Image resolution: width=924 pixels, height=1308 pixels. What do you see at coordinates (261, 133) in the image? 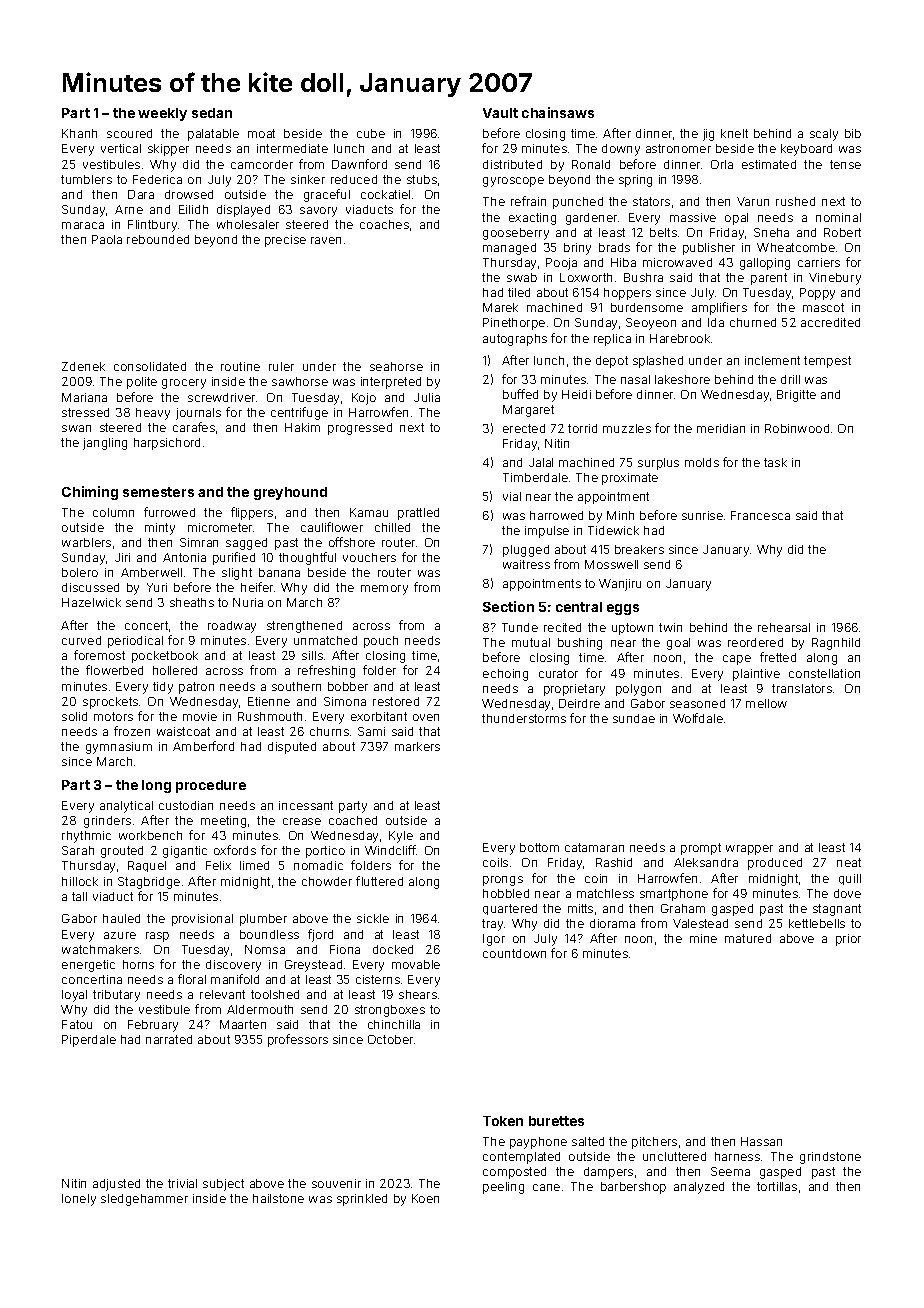
I see `moat` at bounding box center [261, 133].
